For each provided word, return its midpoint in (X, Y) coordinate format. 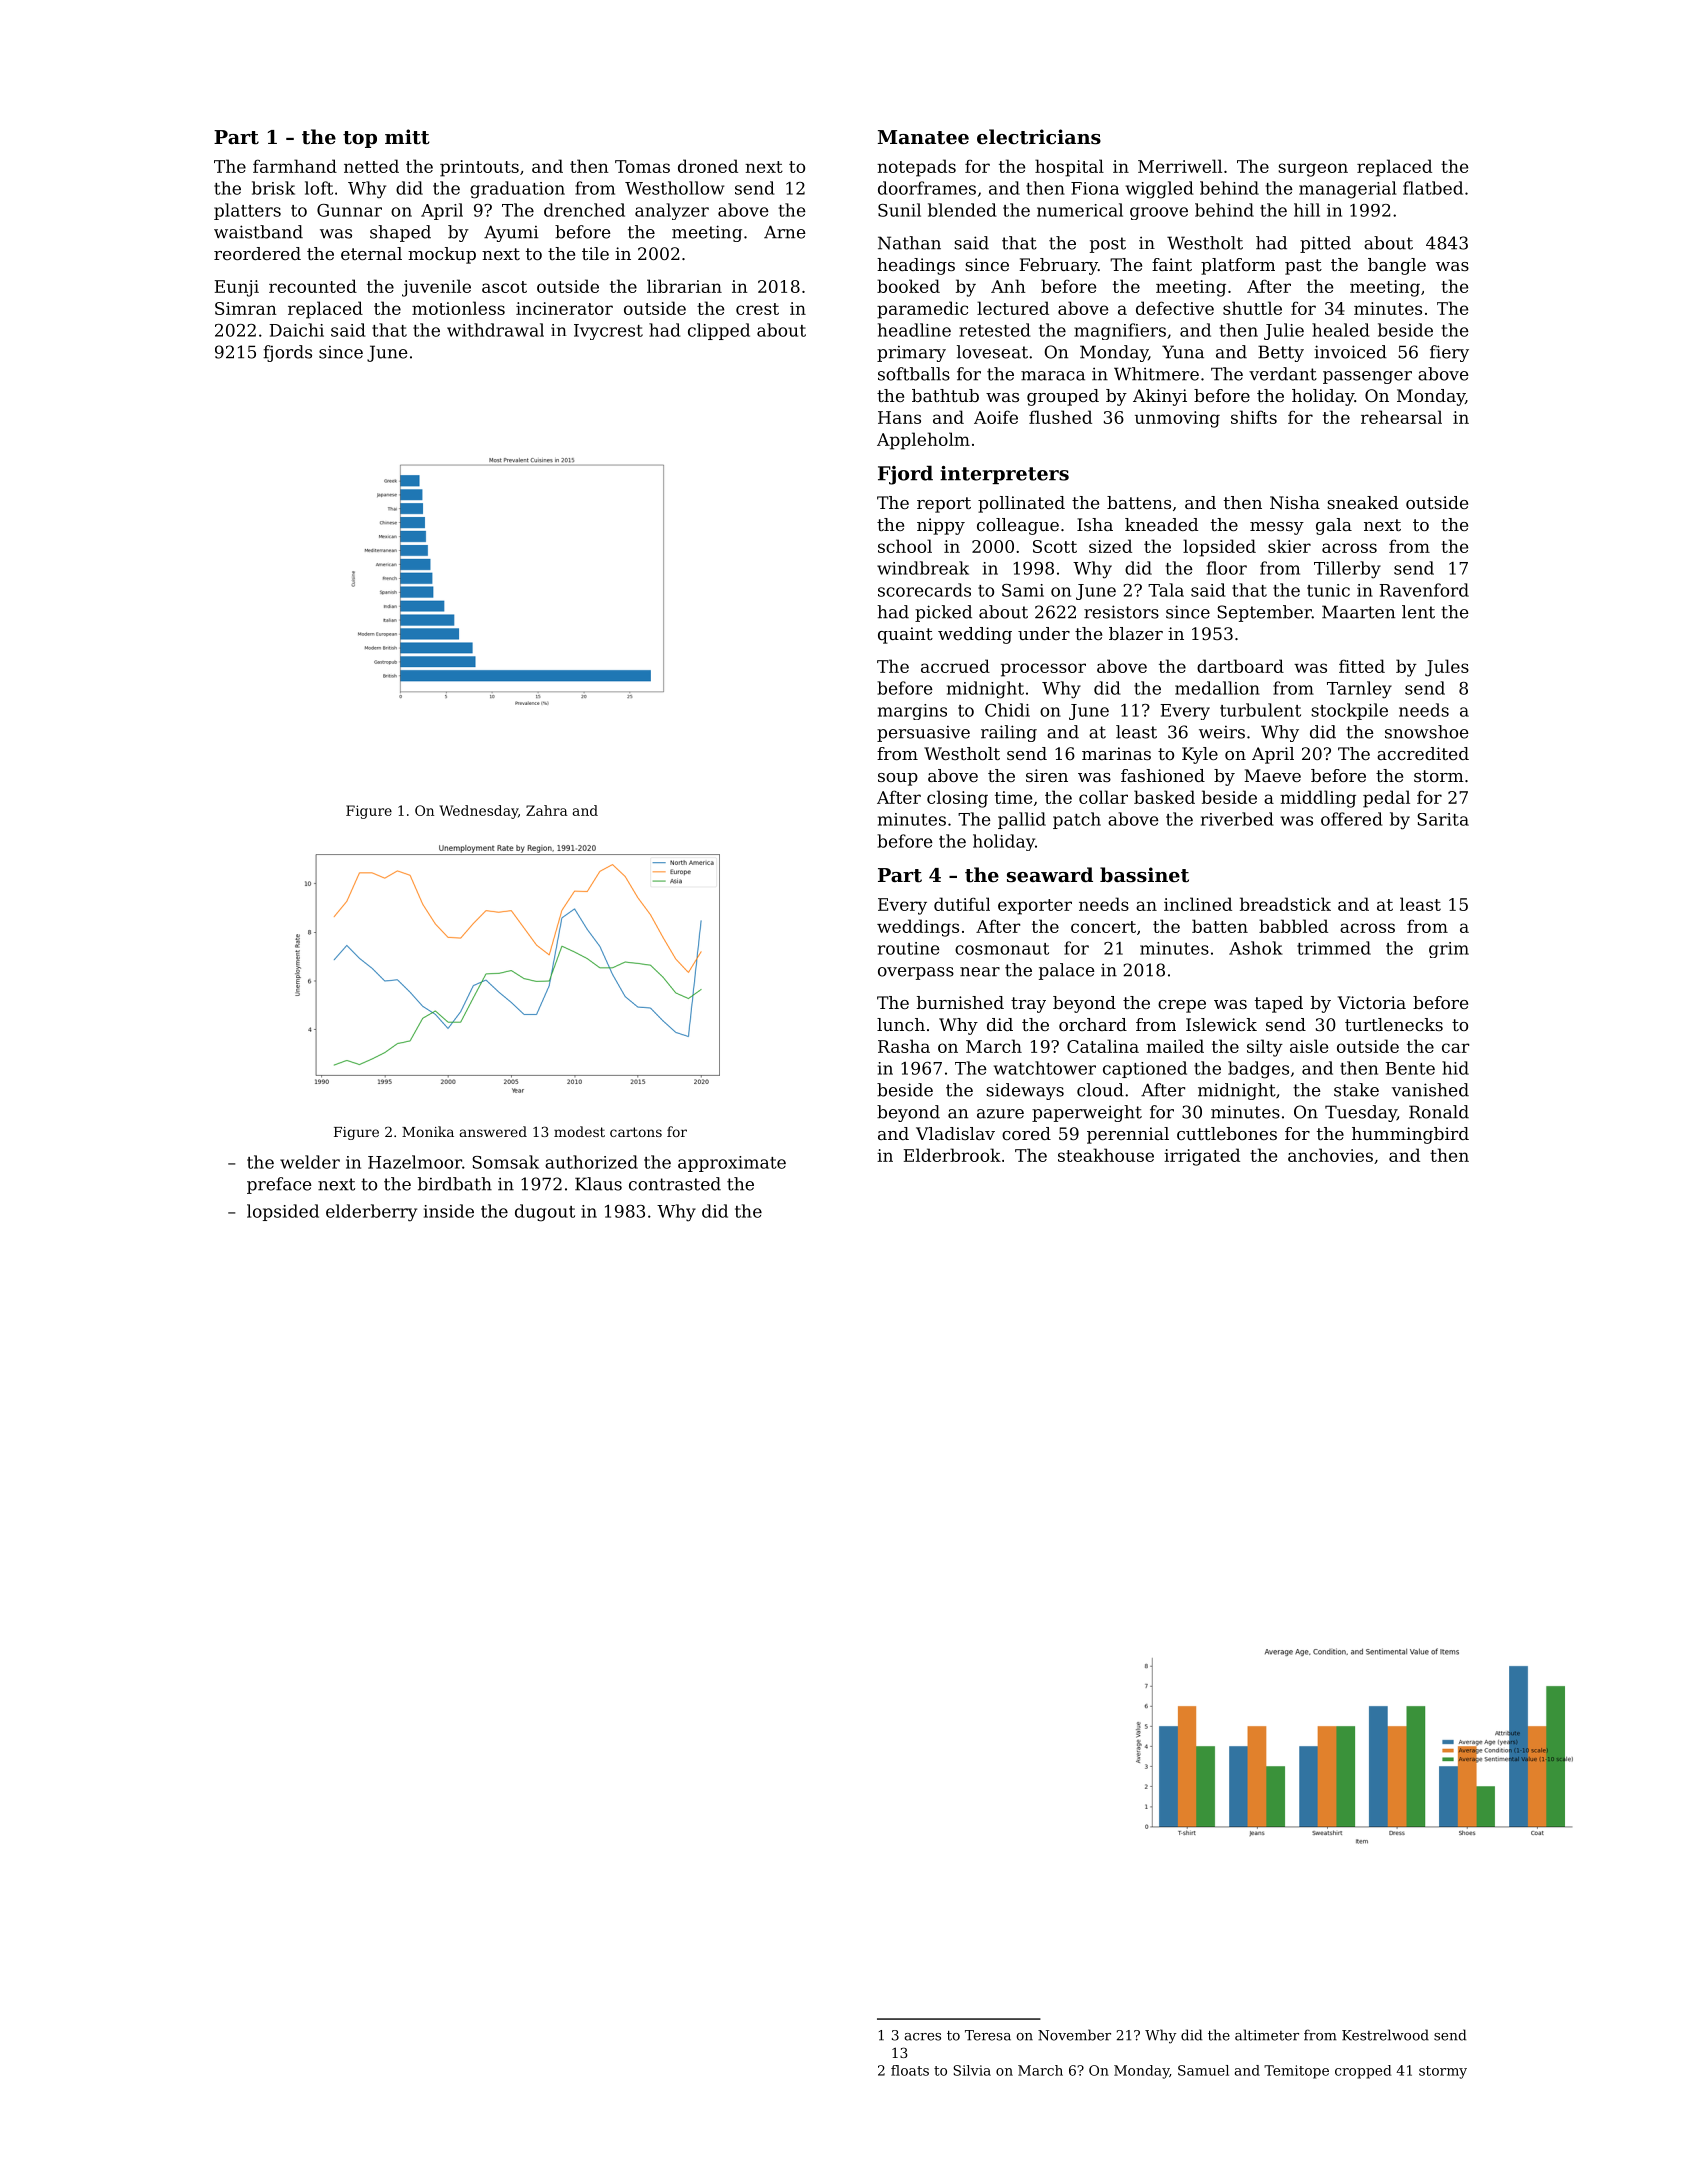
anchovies (1330, 1155)
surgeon (1313, 170)
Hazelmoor (415, 1162)
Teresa (988, 2035)
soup (898, 779)
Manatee (923, 137)
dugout (545, 1213)
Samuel (1203, 2070)
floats (910, 2070)
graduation (517, 190)
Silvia (972, 2070)
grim (1449, 950)
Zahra (547, 810)
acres (923, 2037)
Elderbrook (952, 1155)
